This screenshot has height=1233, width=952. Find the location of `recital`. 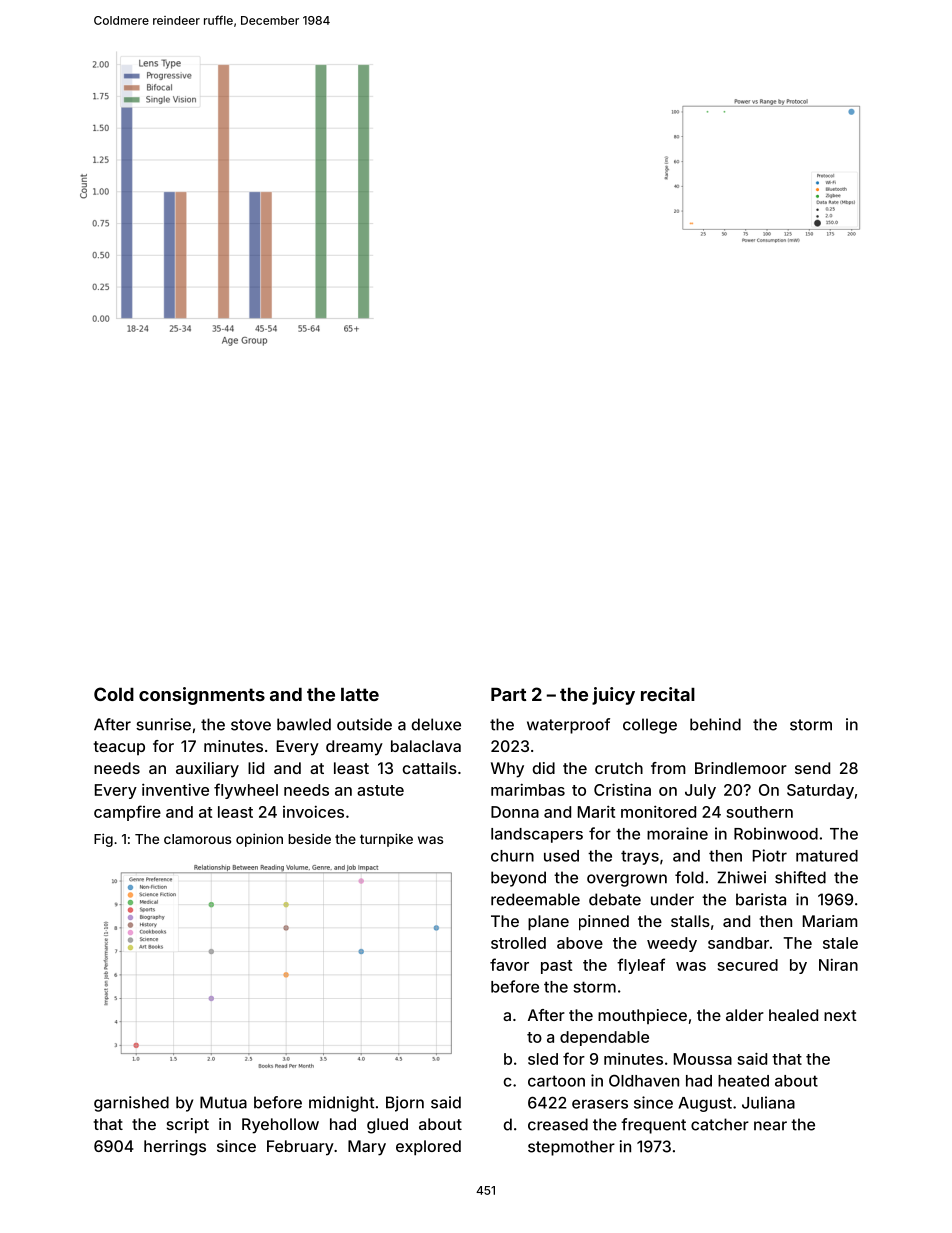

recital is located at coordinates (668, 694).
